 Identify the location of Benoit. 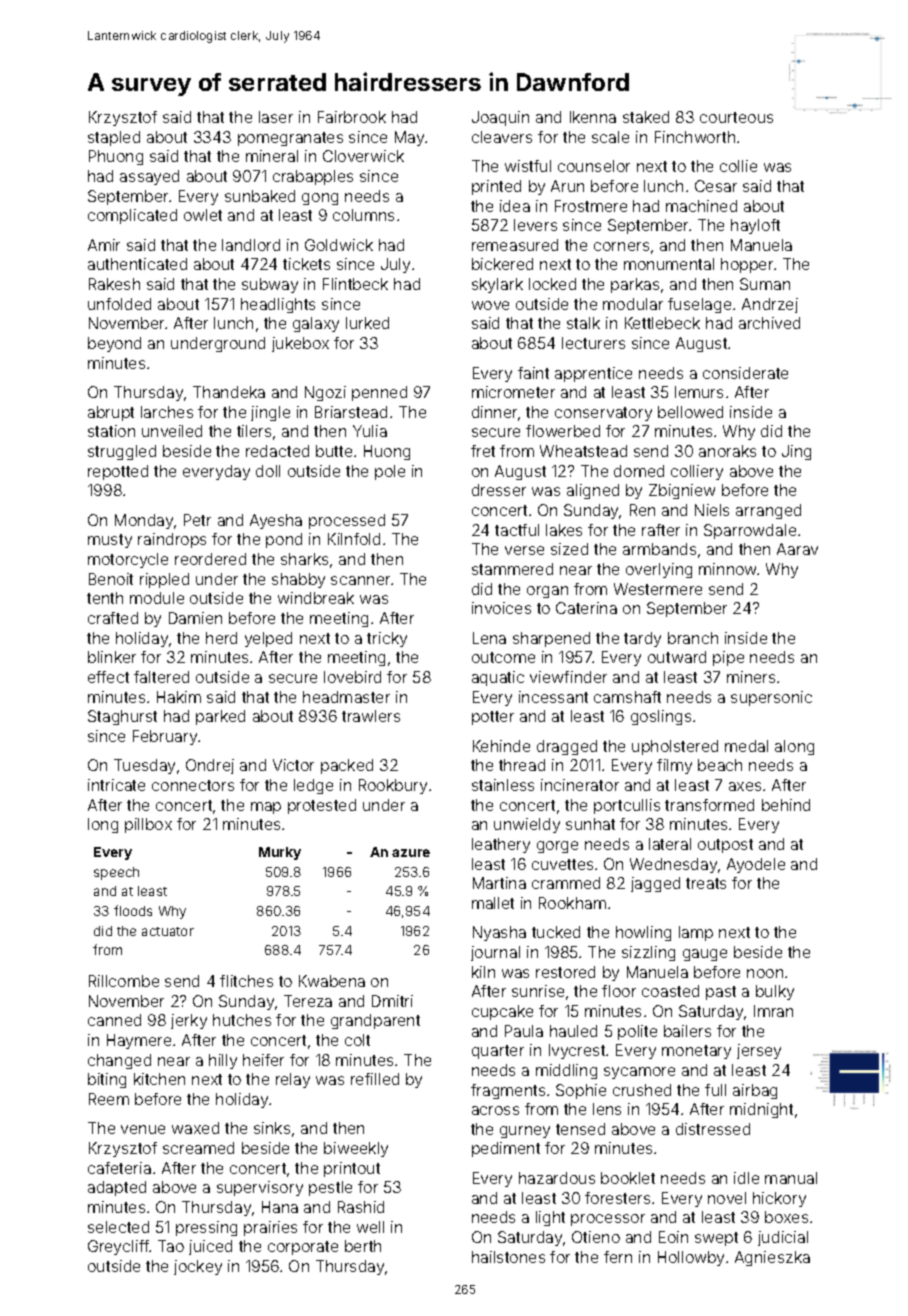
(111, 579).
